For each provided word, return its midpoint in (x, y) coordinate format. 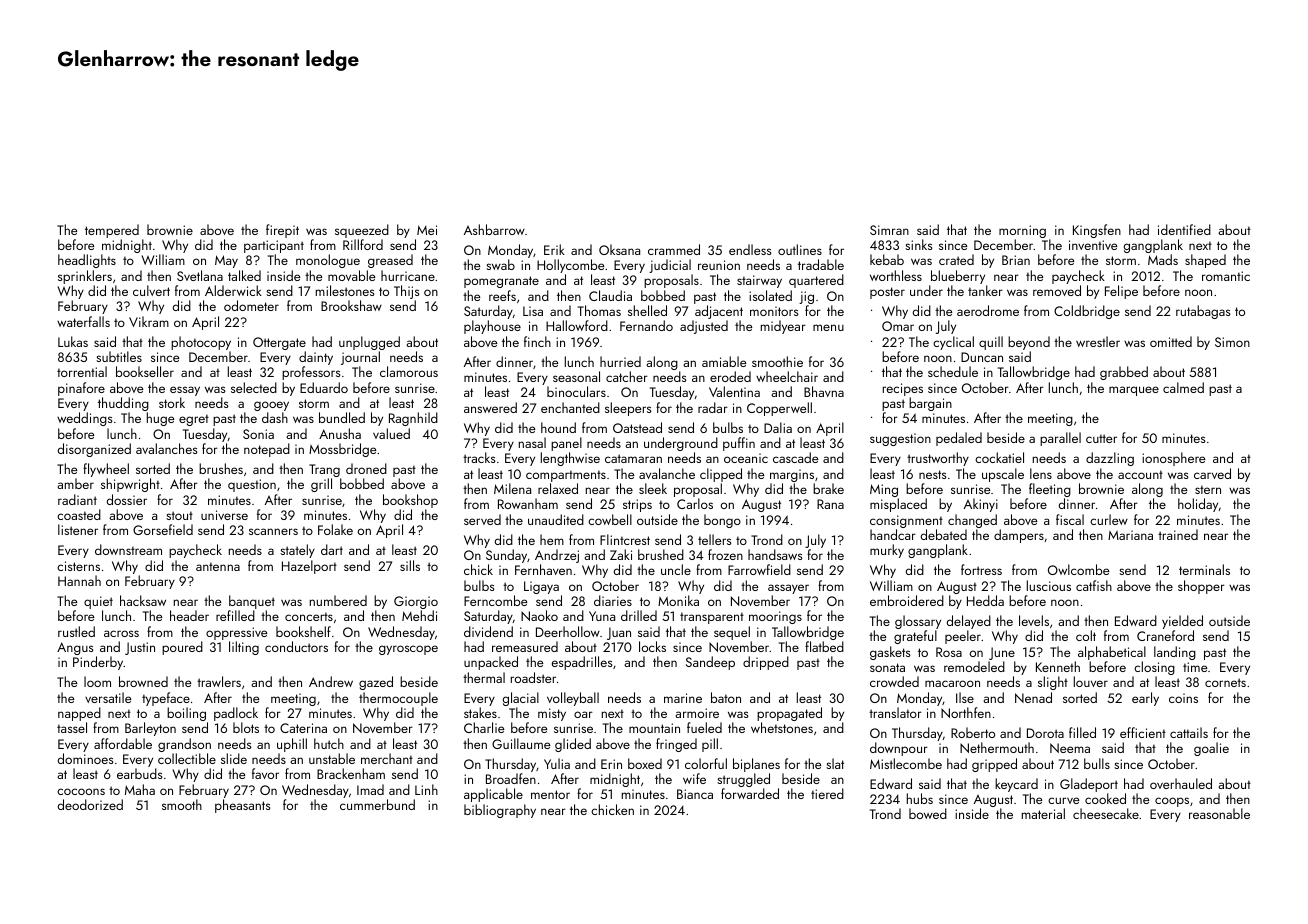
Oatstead (637, 427)
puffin (739, 444)
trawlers (219, 681)
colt (1086, 635)
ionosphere (1173, 459)
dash (275, 417)
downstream (128, 549)
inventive (1093, 245)
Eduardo (324, 387)
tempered (112, 231)
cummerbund (377, 804)
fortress (981, 569)
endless (750, 249)
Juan (619, 633)
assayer (788, 589)
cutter (1101, 438)
